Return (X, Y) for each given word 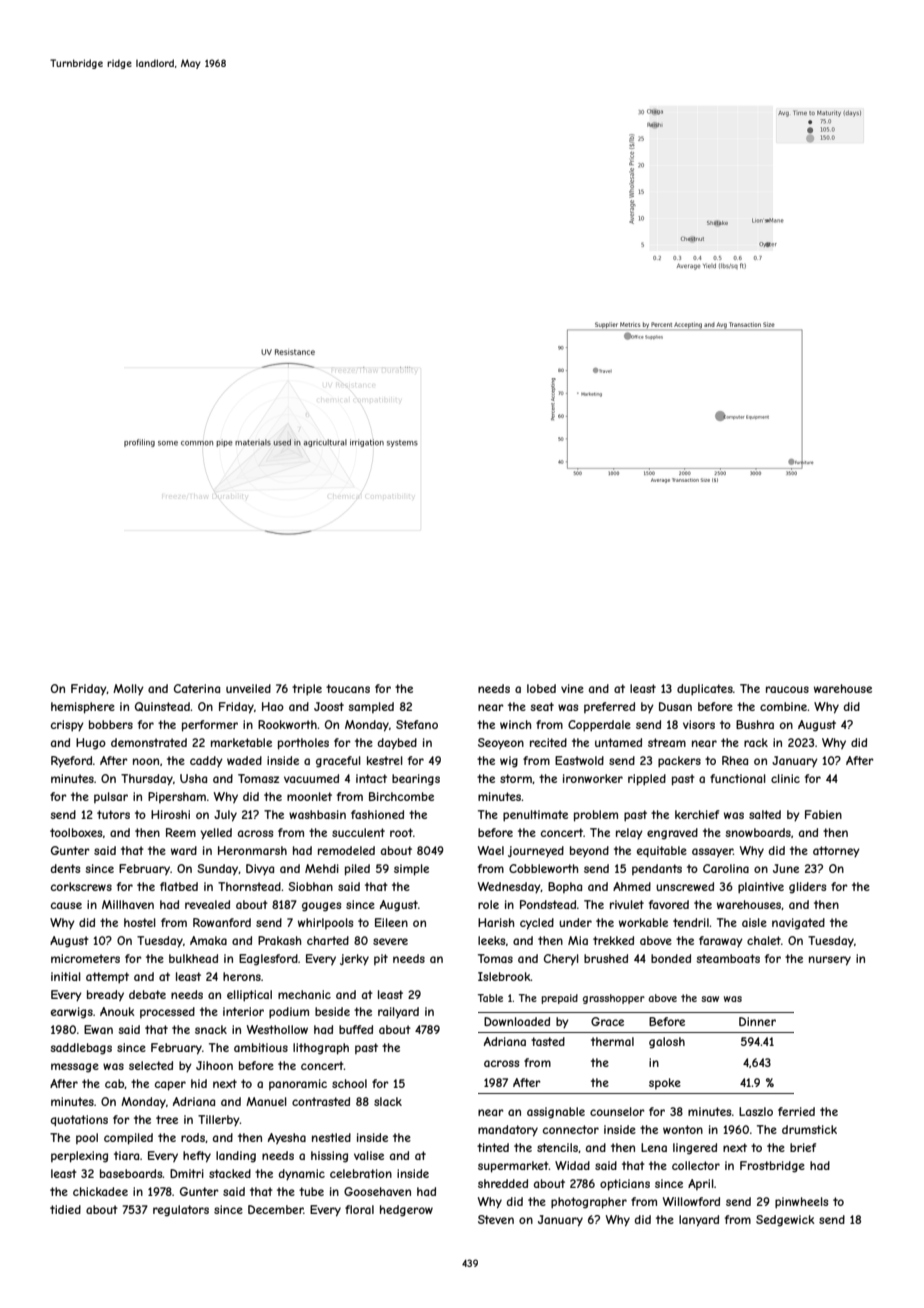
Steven (496, 1219)
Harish (496, 922)
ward (184, 850)
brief (803, 1147)
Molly (128, 690)
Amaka (208, 940)
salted (765, 814)
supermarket (513, 1167)
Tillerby (219, 1121)
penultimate (535, 816)
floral (359, 1209)
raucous (787, 689)
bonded (671, 958)
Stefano (417, 724)
